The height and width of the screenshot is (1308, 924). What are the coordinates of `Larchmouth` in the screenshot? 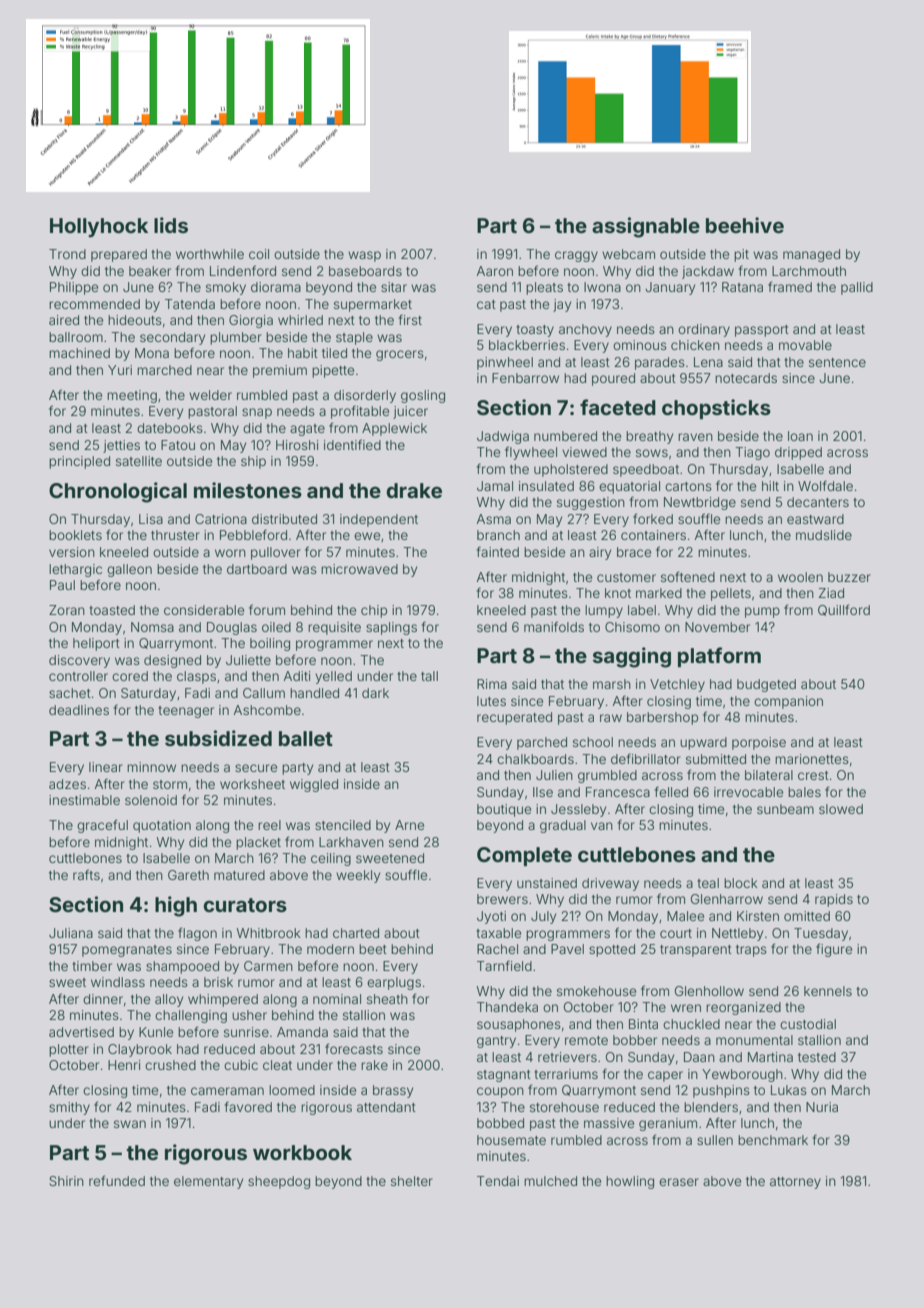 It's located at (809, 271).
